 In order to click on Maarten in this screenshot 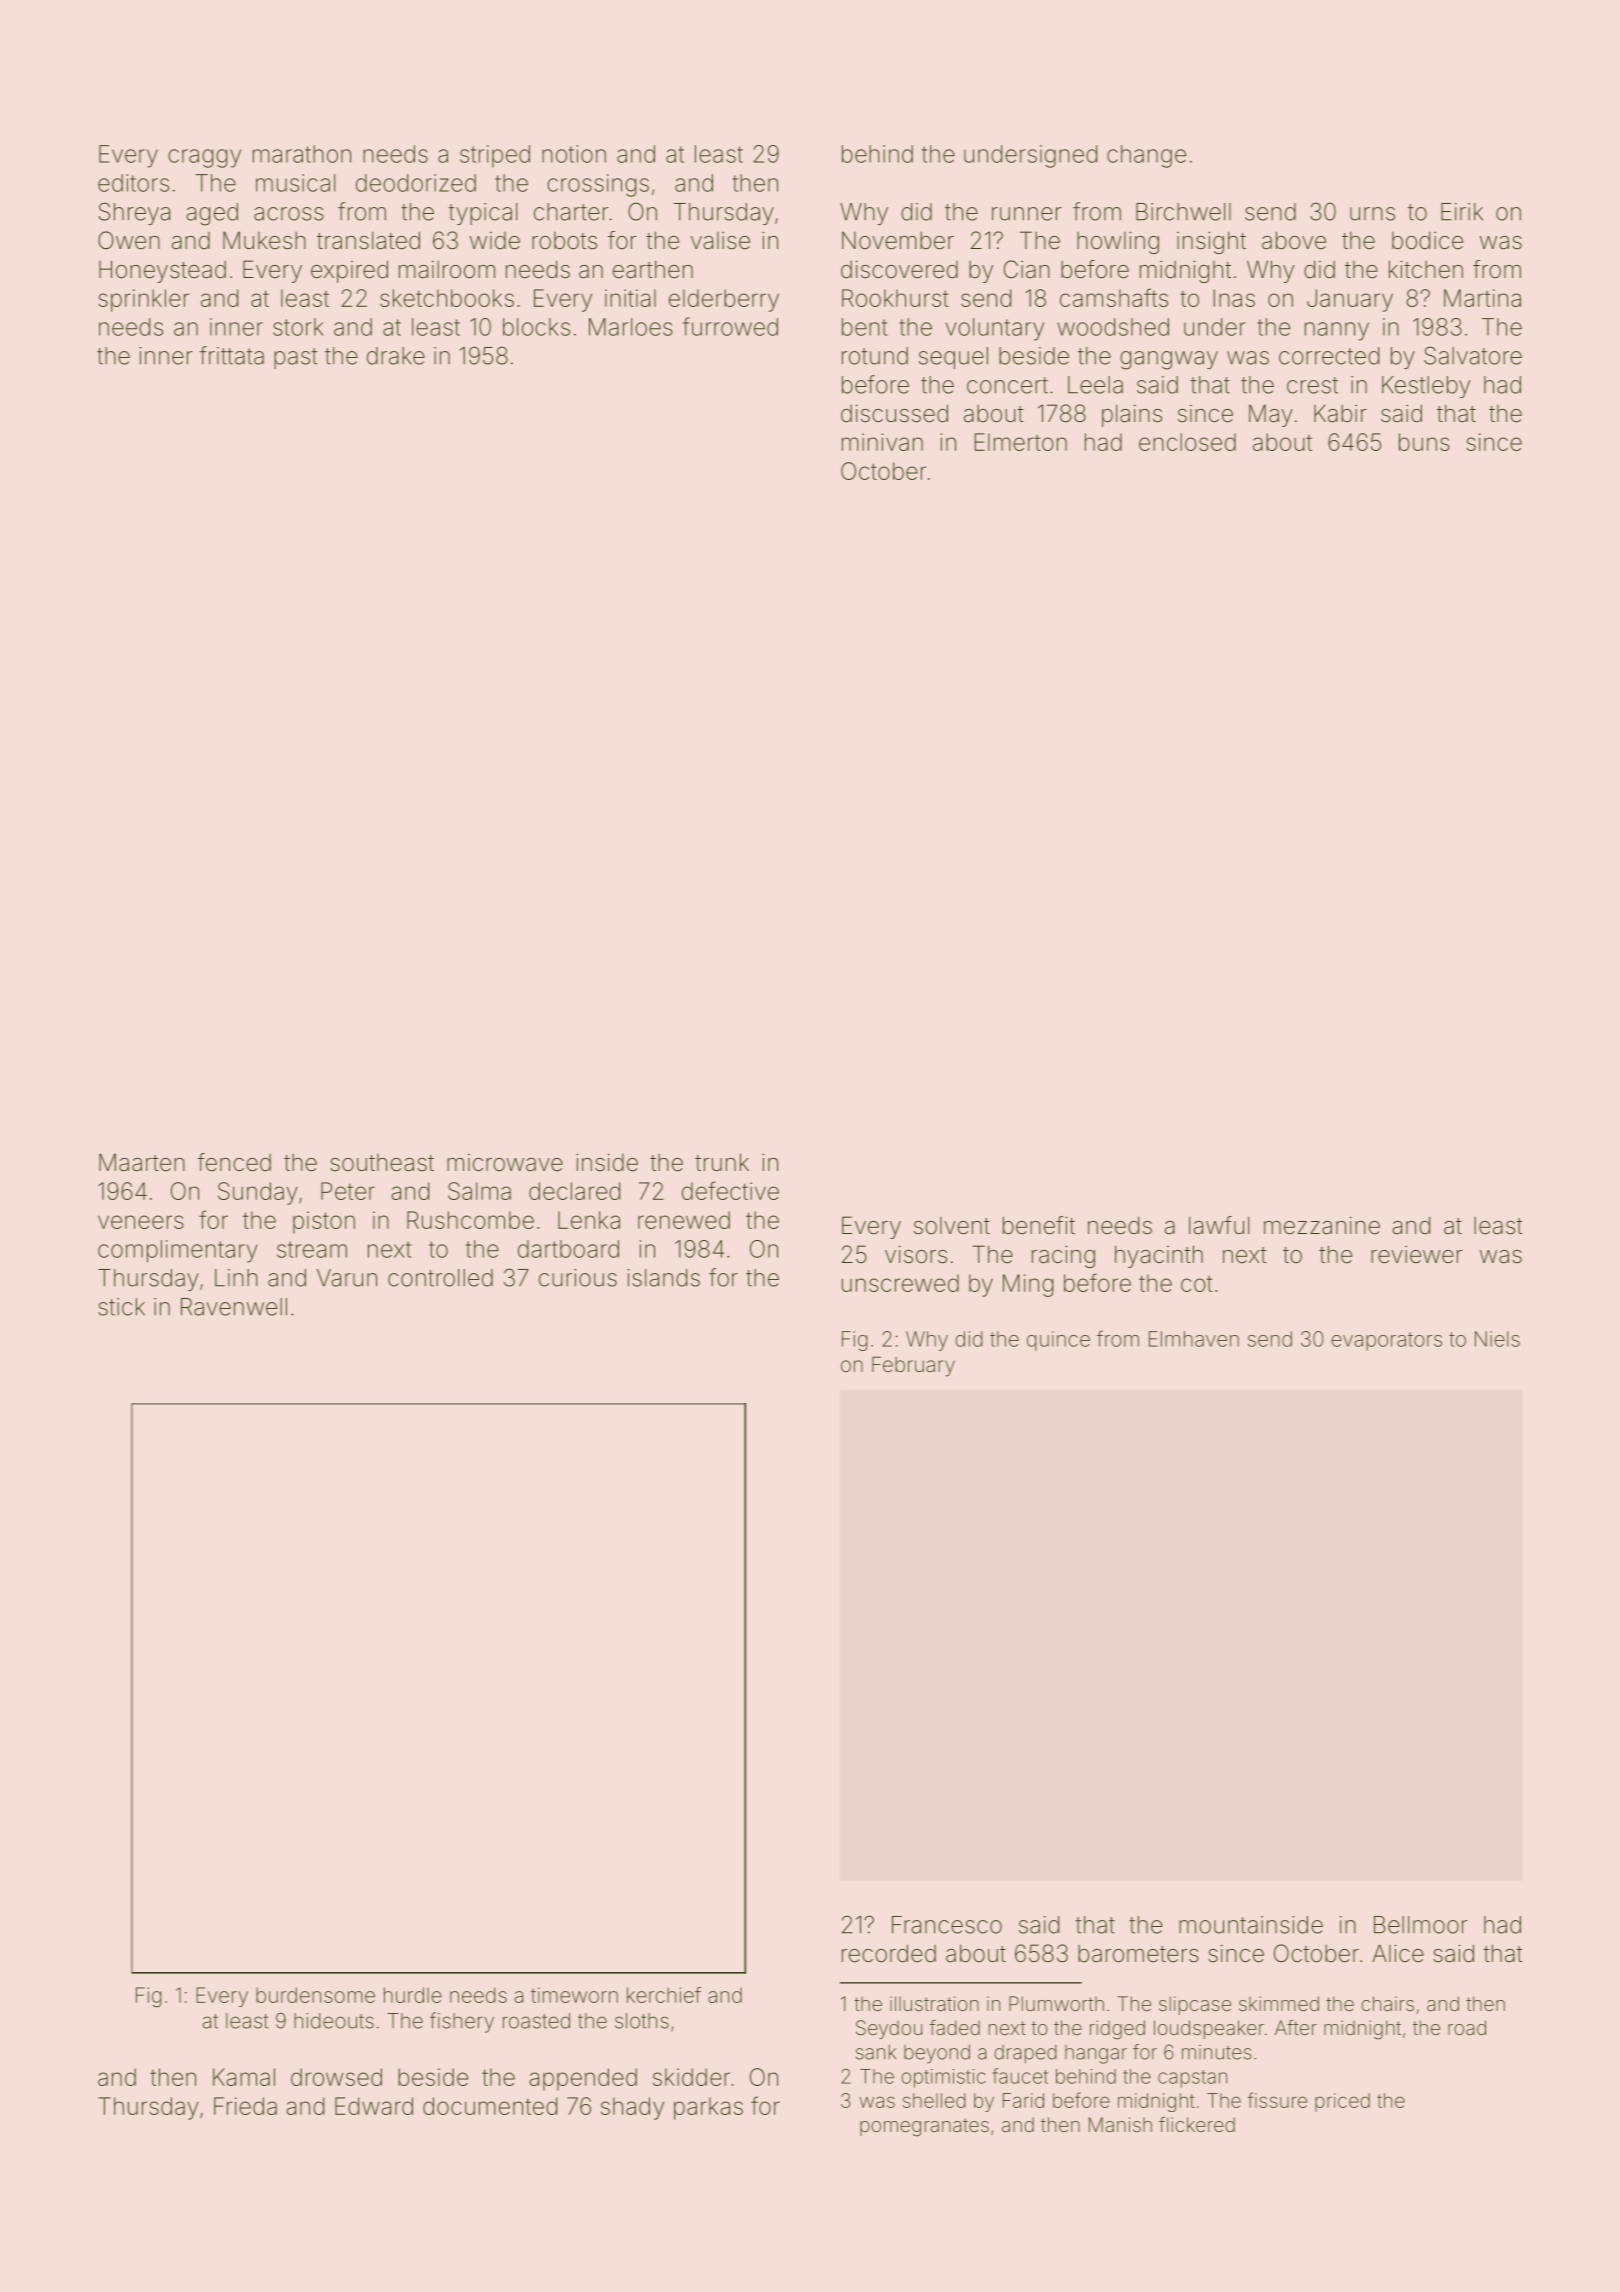, I will do `click(142, 1162)`.
